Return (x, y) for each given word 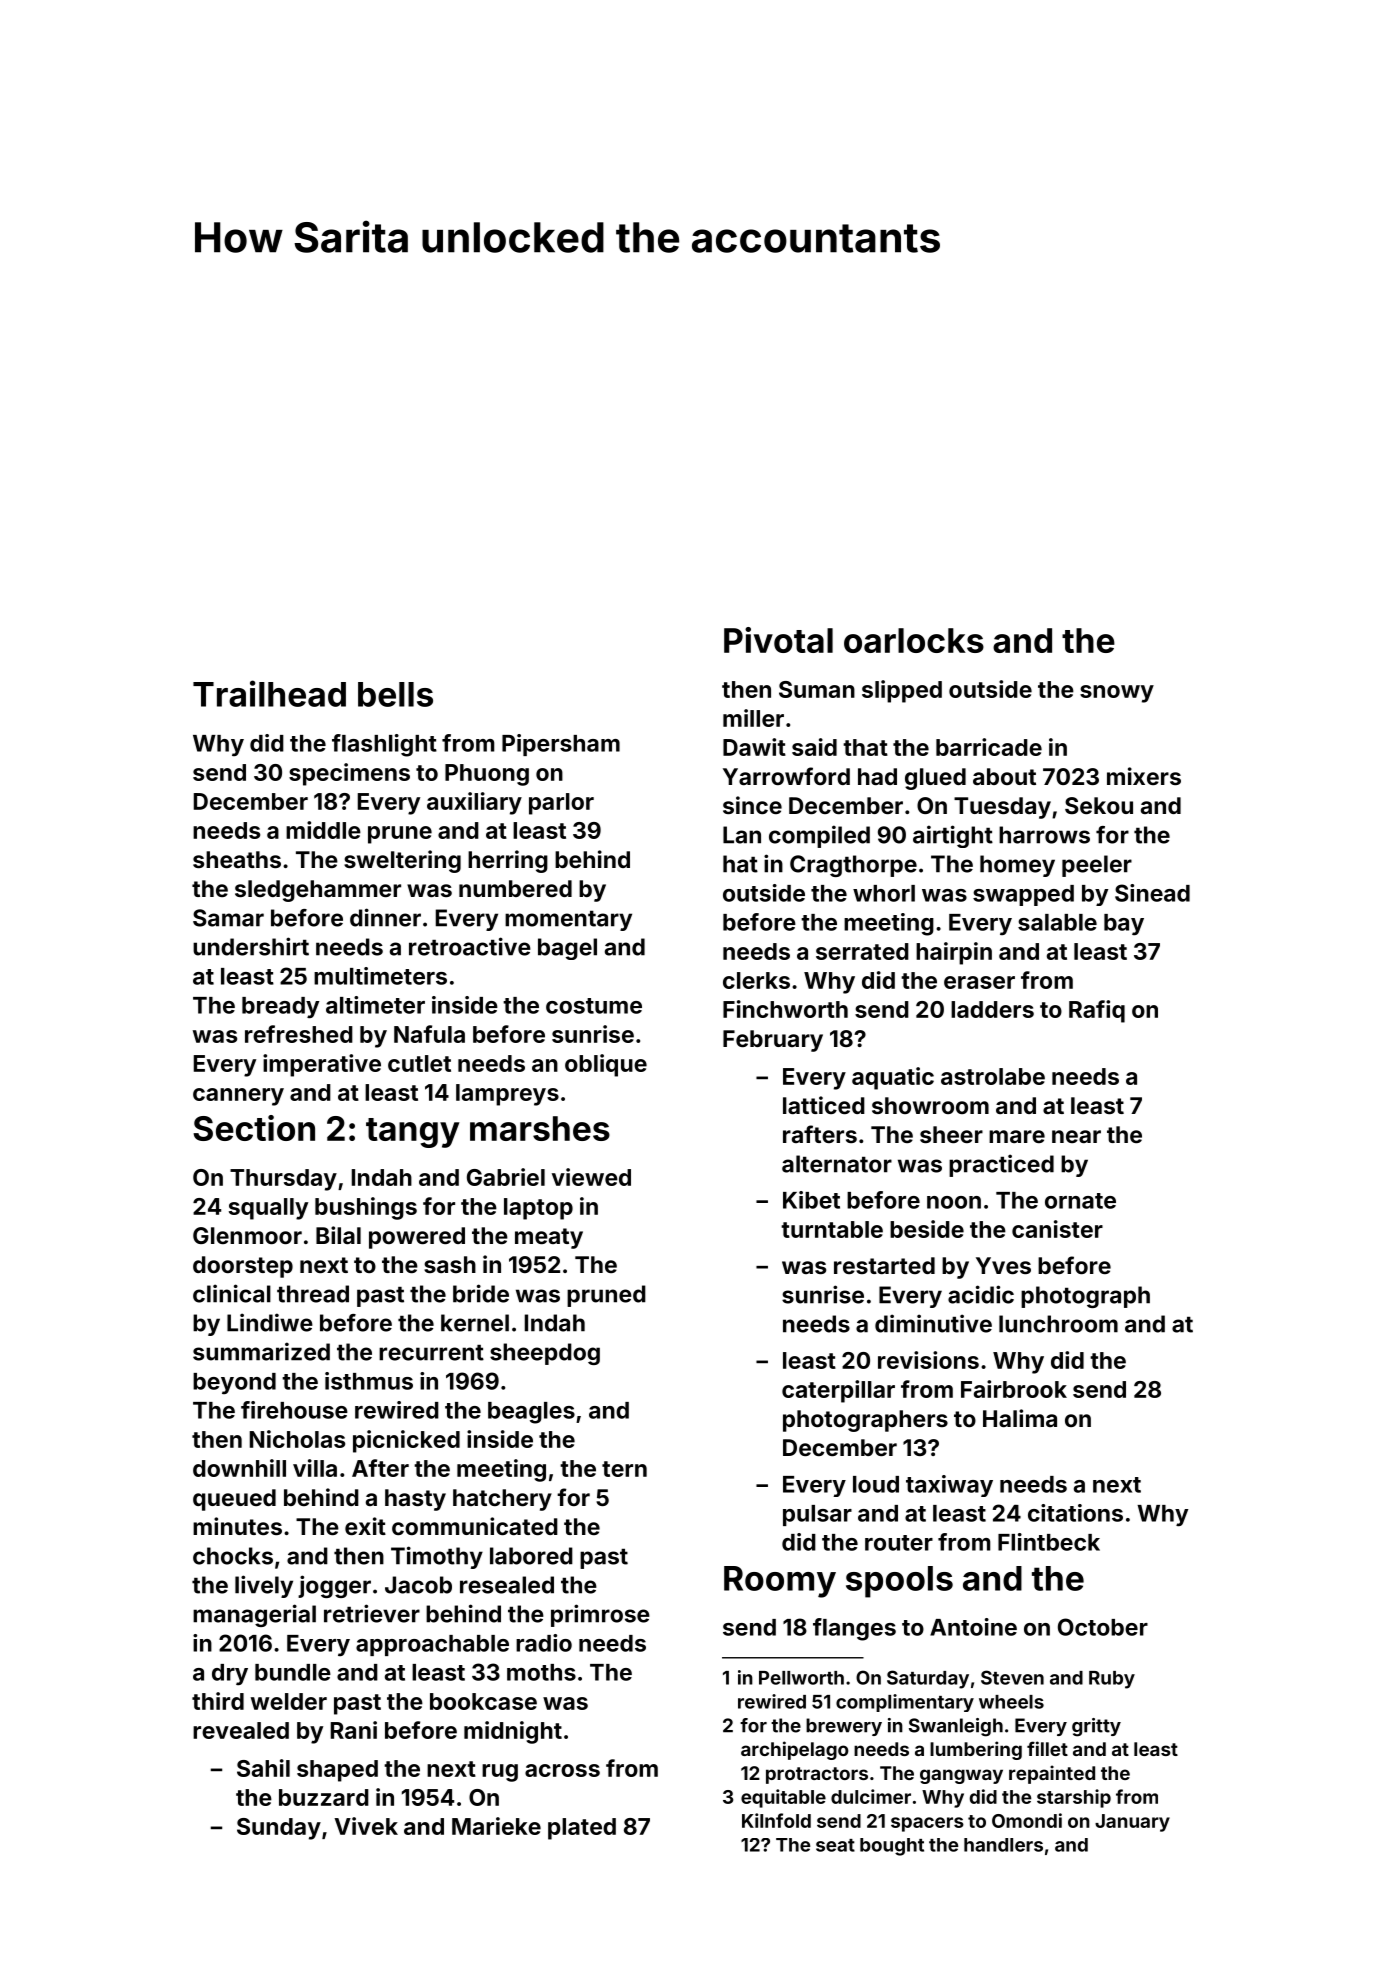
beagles (531, 1413)
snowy (1117, 694)
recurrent (431, 1353)
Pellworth (801, 1678)
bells (395, 694)
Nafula (429, 1034)
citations (1075, 1513)
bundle (293, 1672)
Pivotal (778, 640)
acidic (981, 1294)
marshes (540, 1128)
